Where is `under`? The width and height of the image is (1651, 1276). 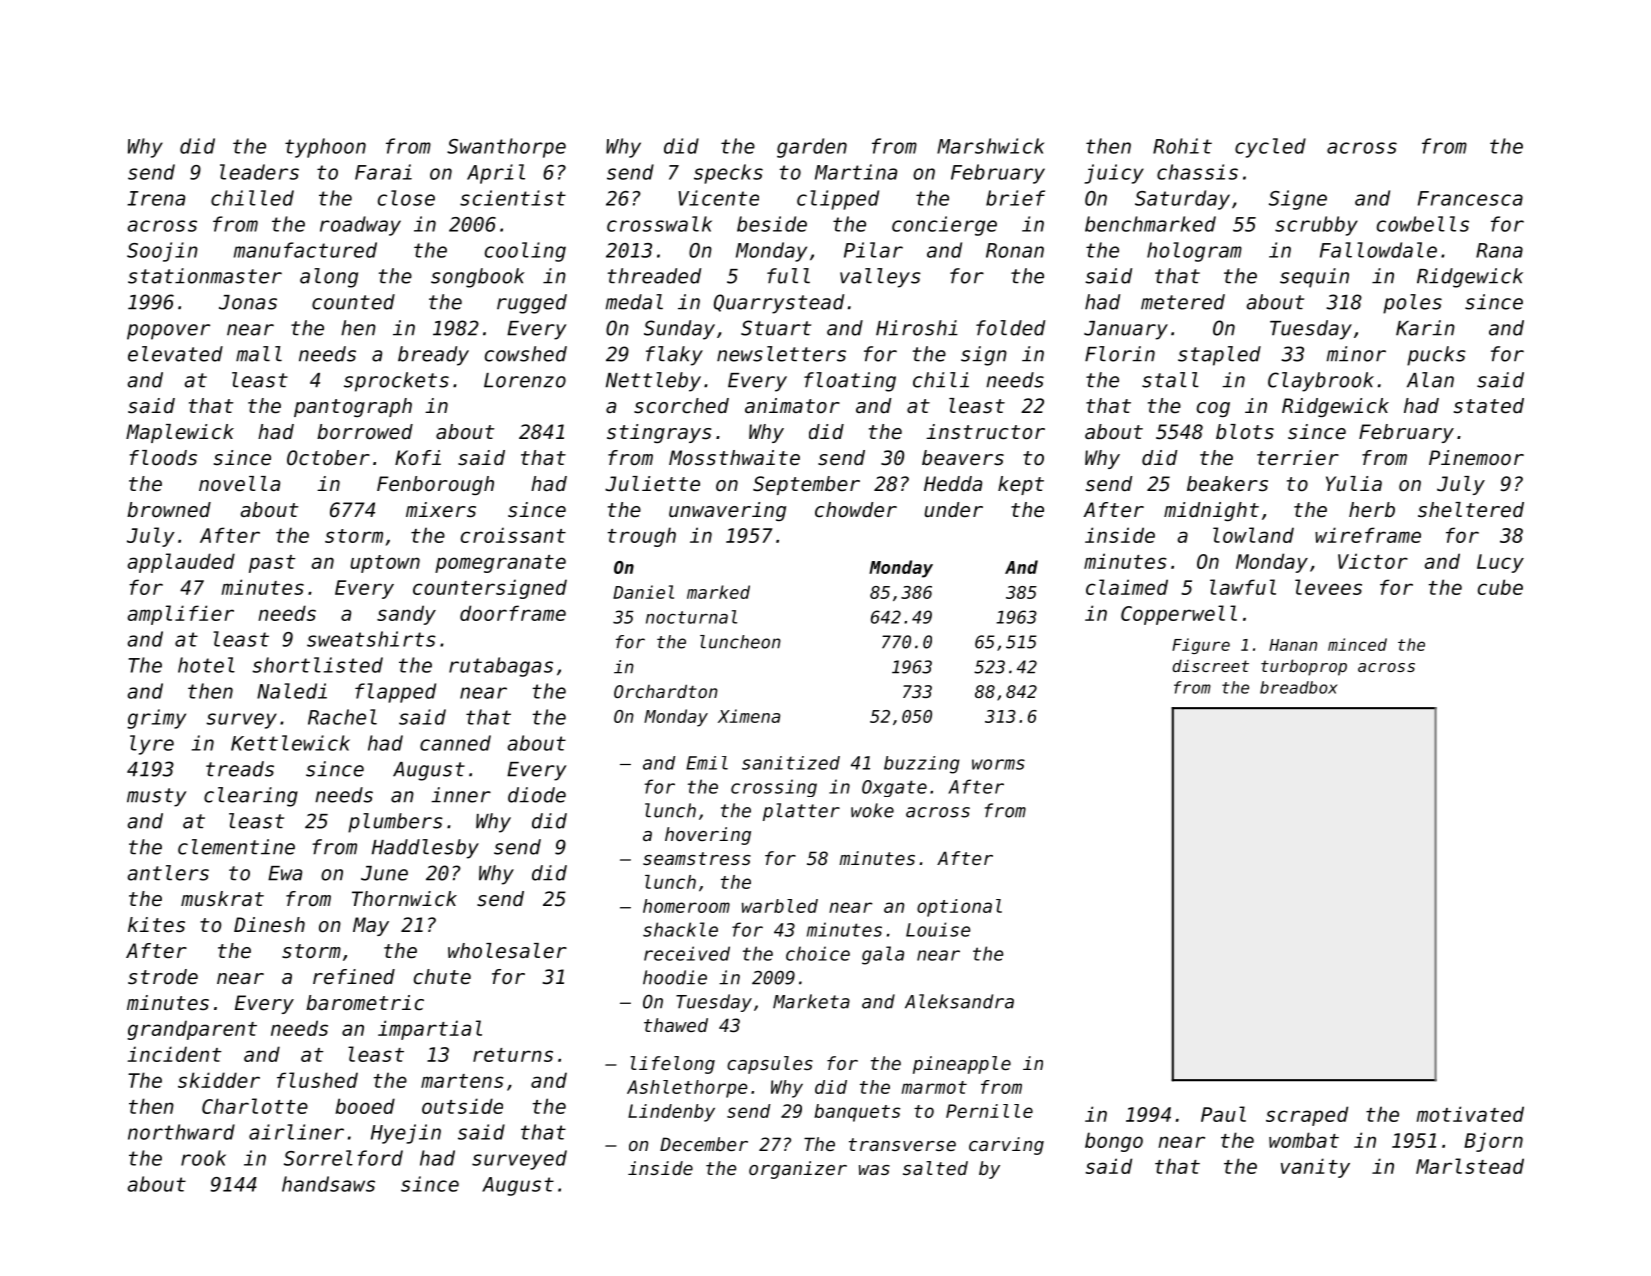 under is located at coordinates (953, 510).
